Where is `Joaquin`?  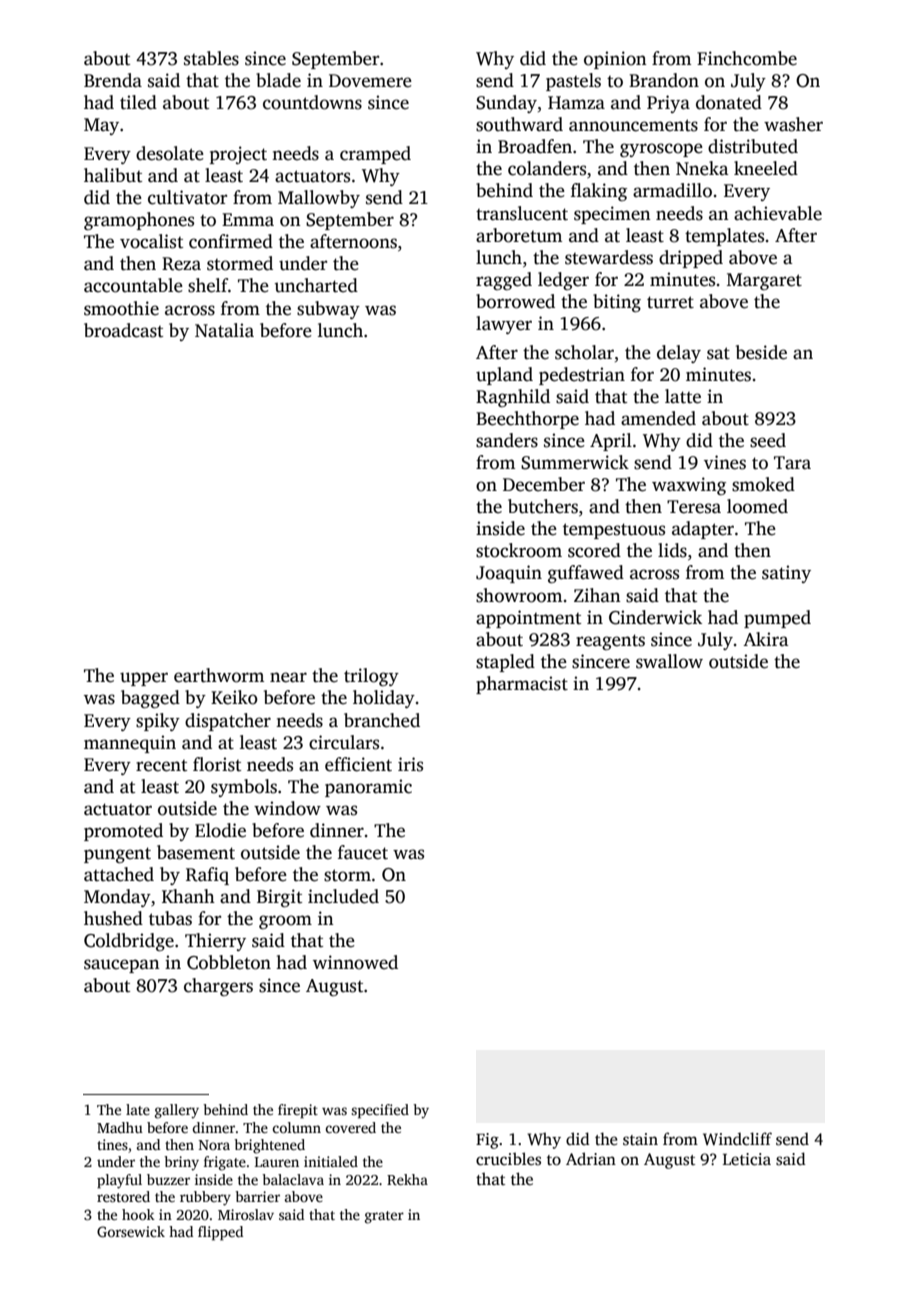 Joaquin is located at coordinates (509, 574).
